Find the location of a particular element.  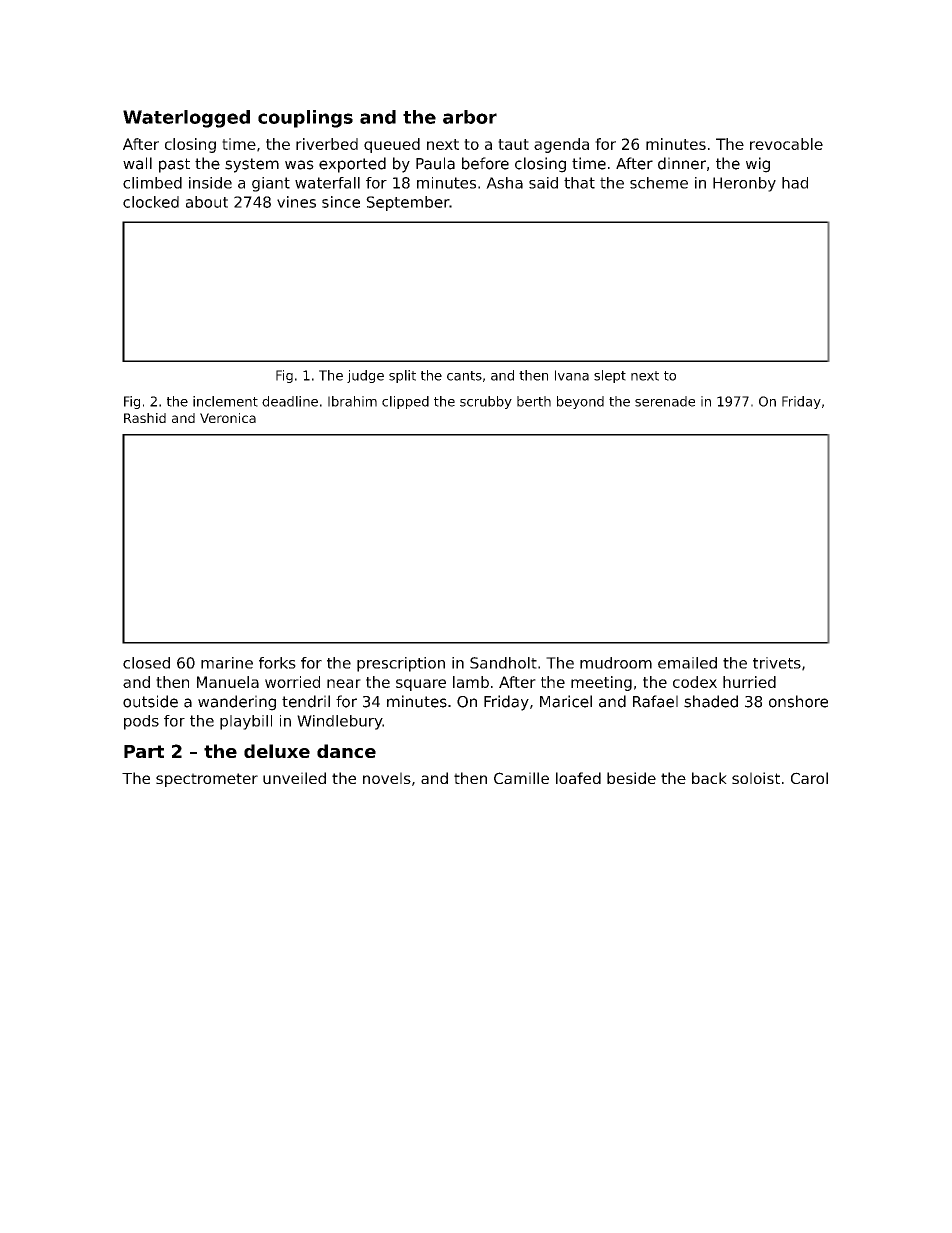

dinner is located at coordinates (682, 163).
